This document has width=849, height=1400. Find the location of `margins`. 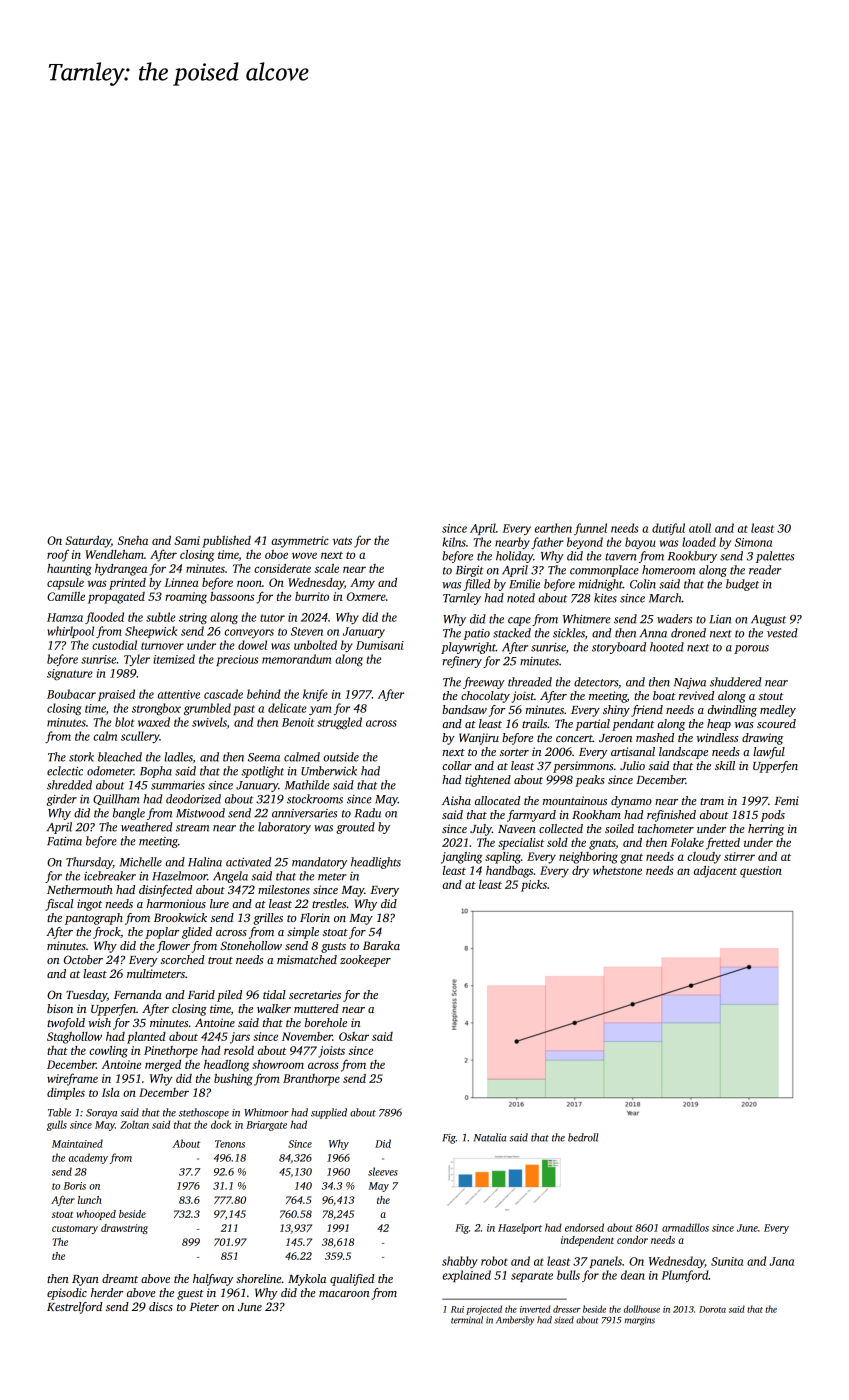

margins is located at coordinates (640, 1321).
